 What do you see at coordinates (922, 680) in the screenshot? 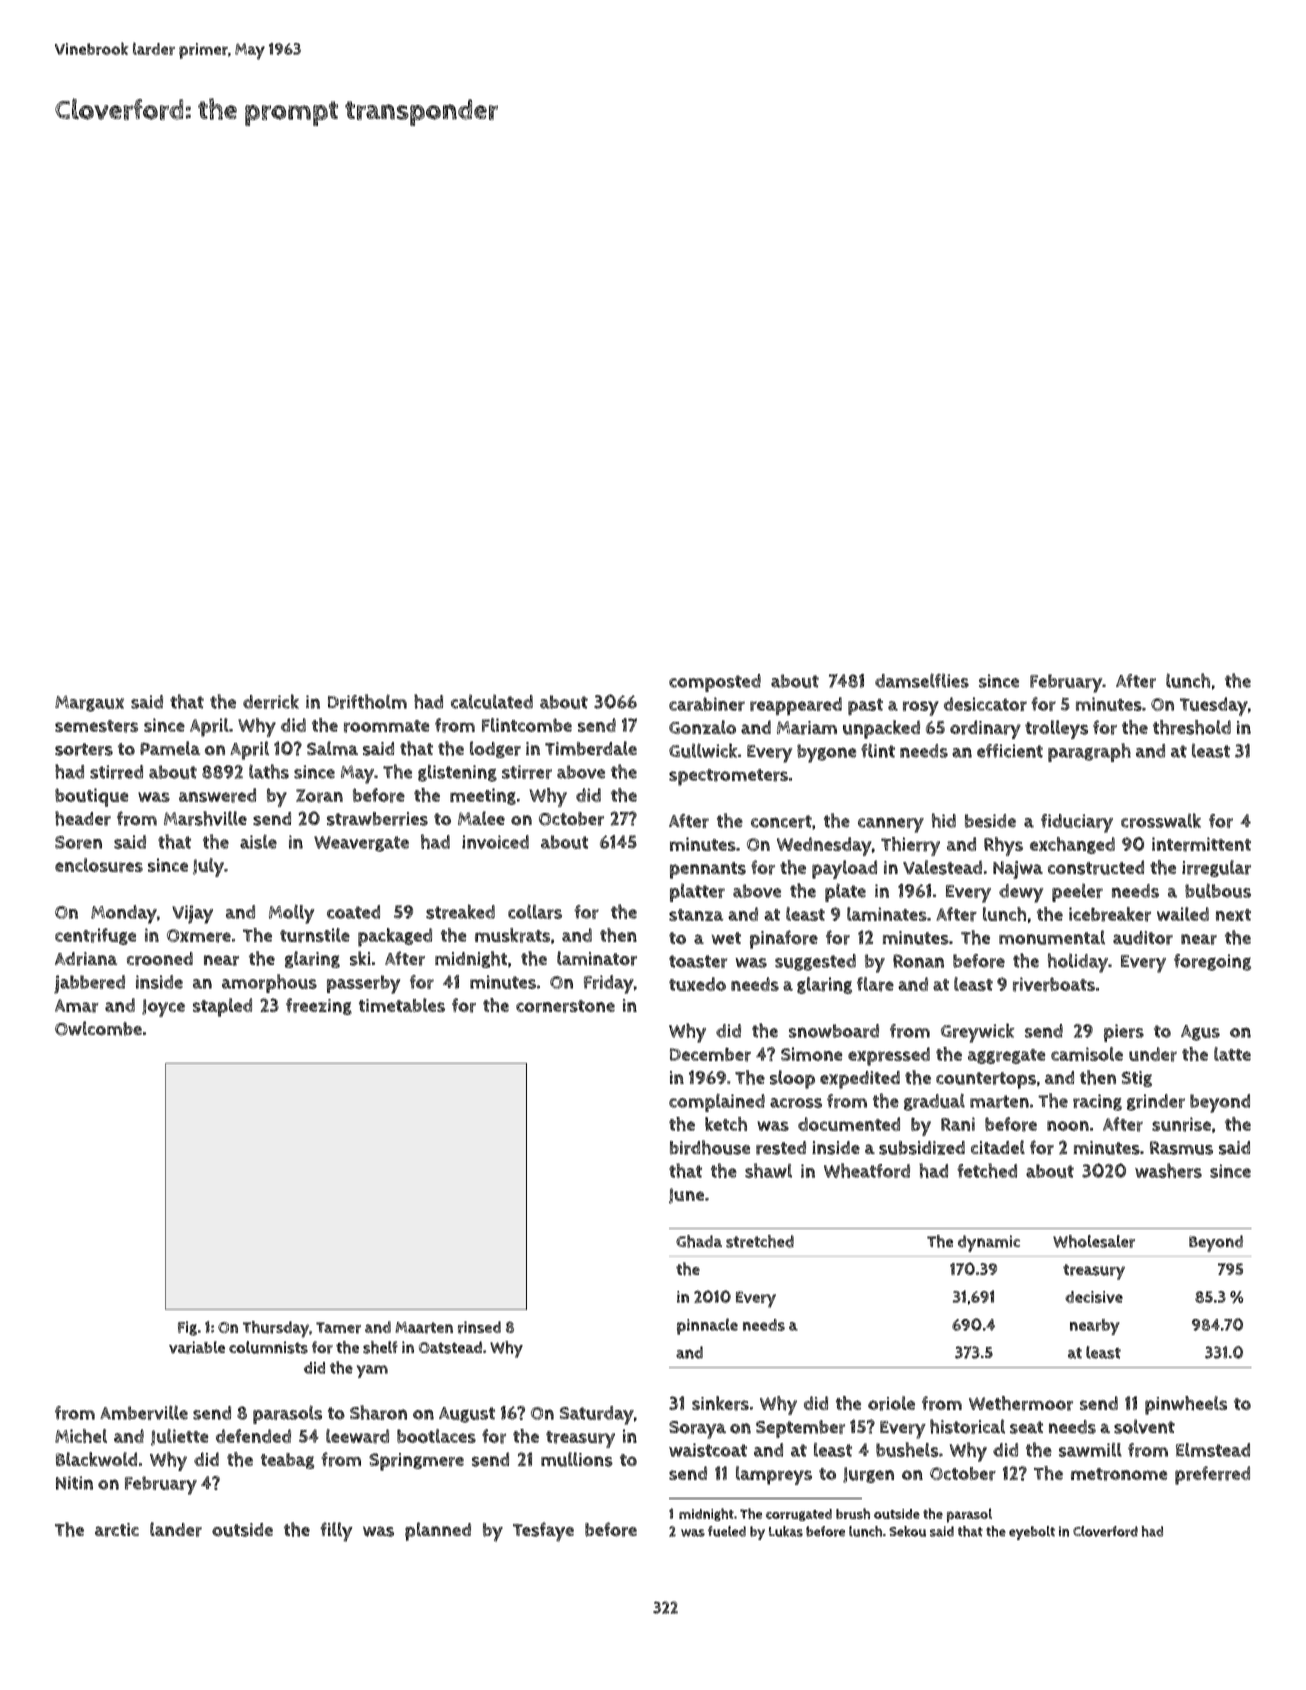
I see `damselflies` at bounding box center [922, 680].
